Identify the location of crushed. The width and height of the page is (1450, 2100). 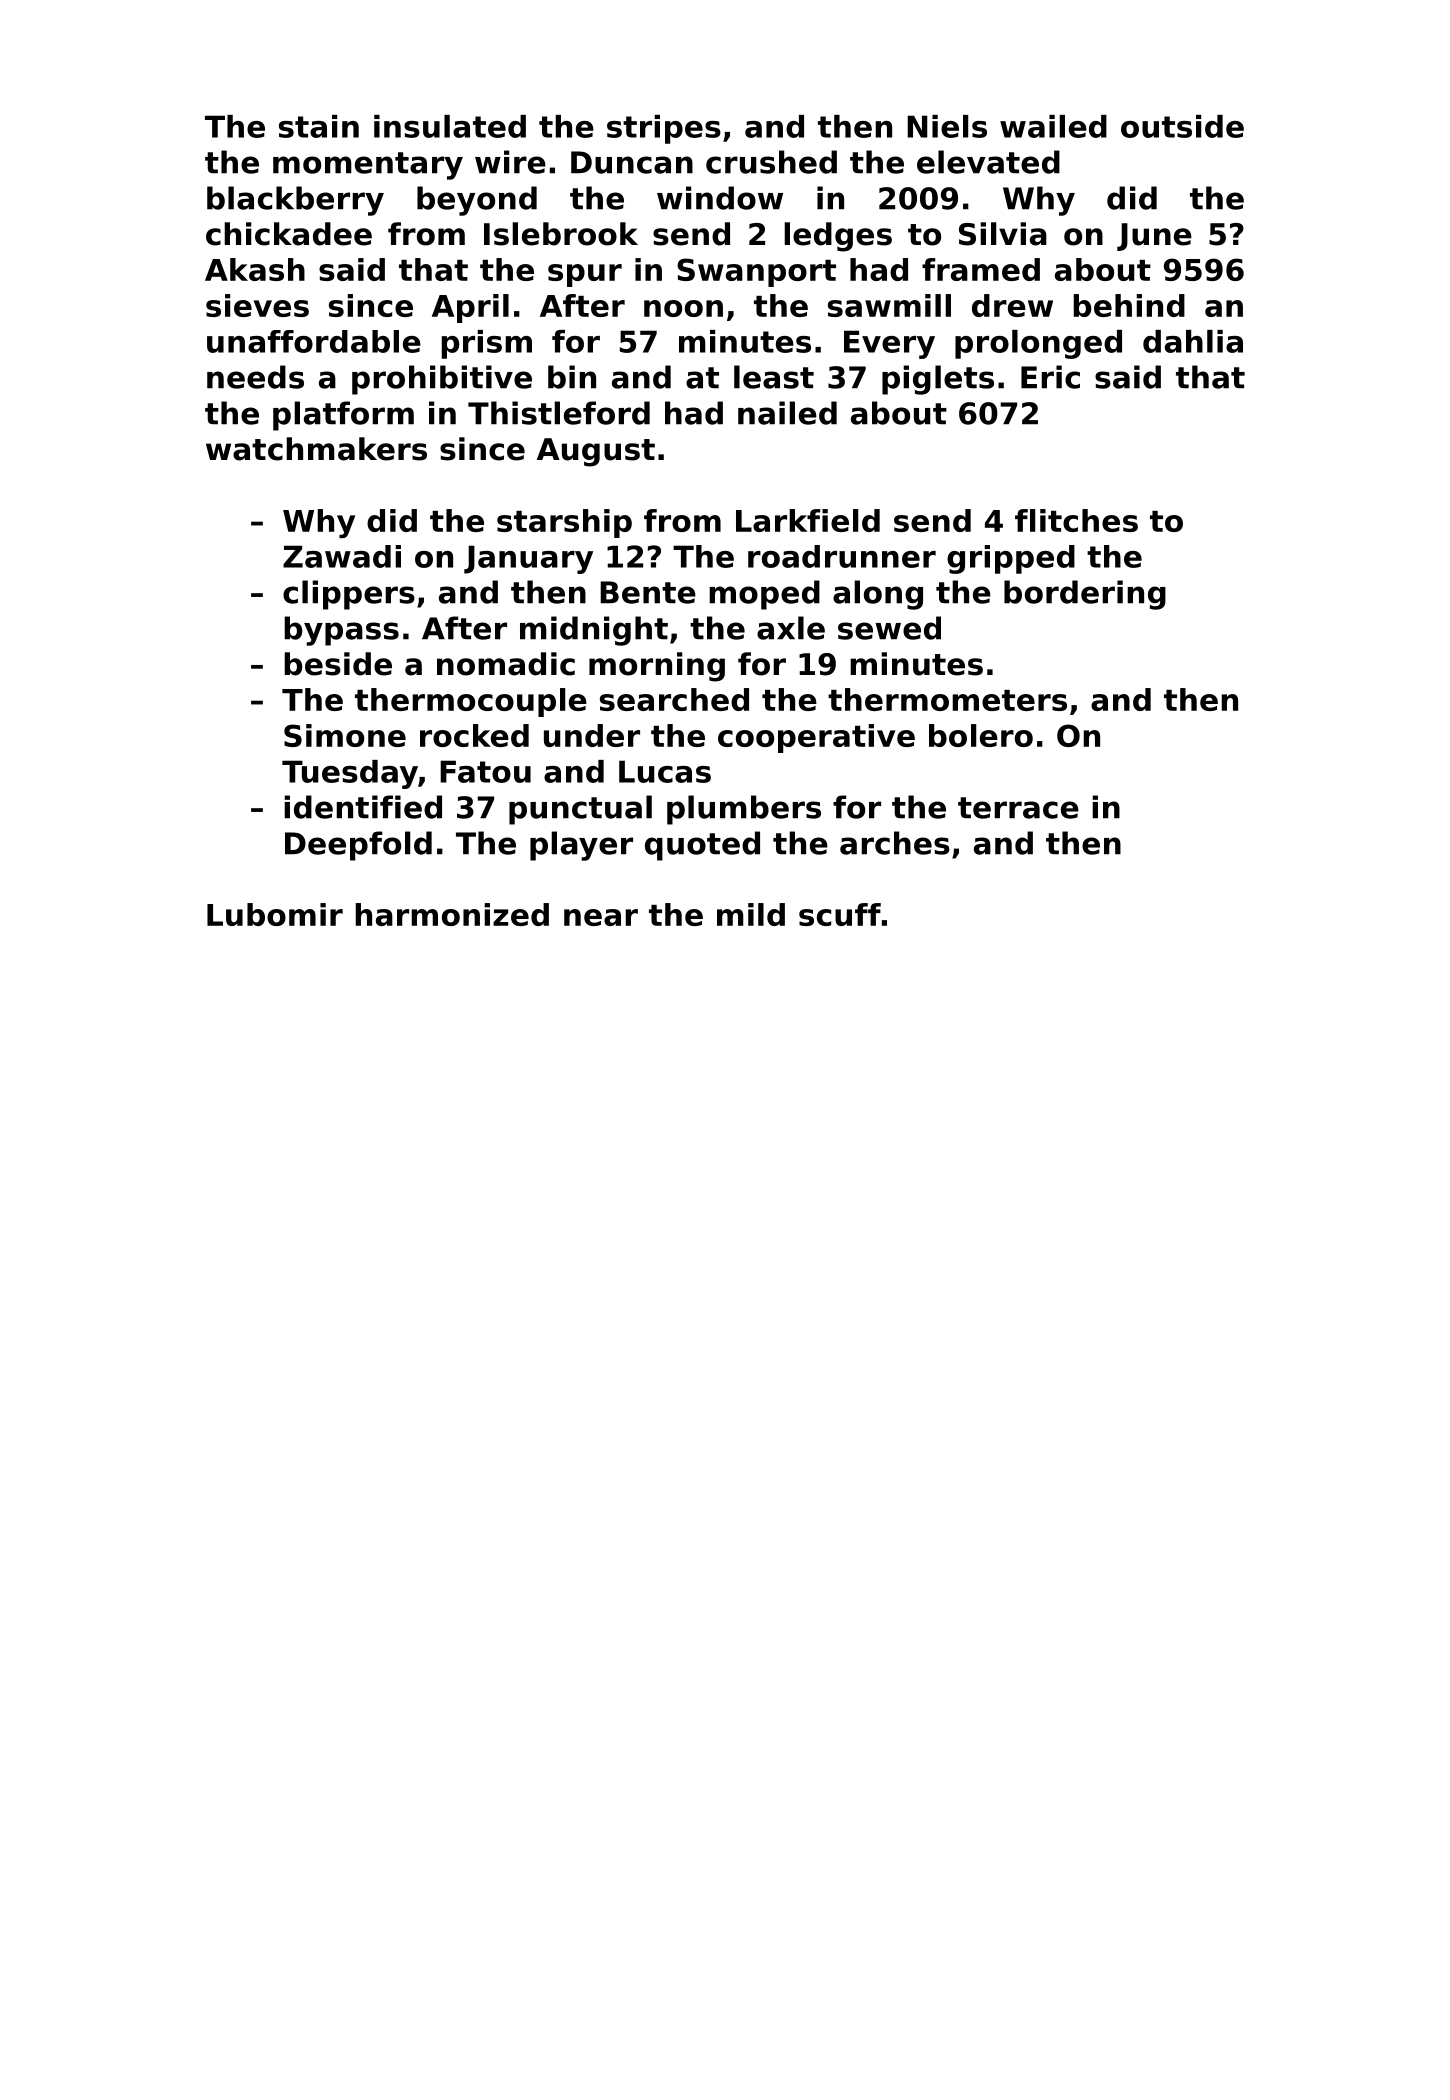
(771, 162).
